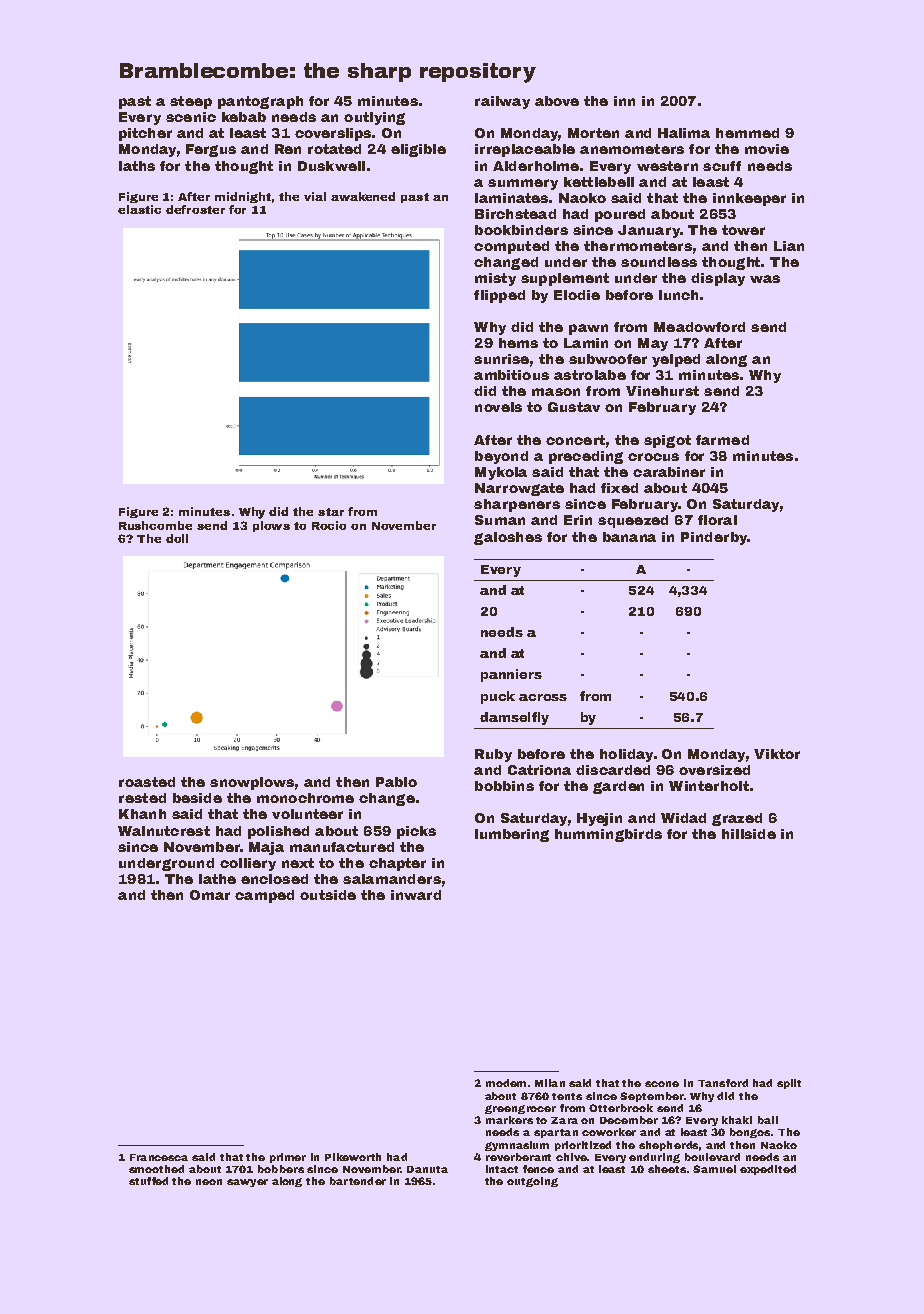 This image has height=1314, width=924. I want to click on bobbins, so click(504, 786).
